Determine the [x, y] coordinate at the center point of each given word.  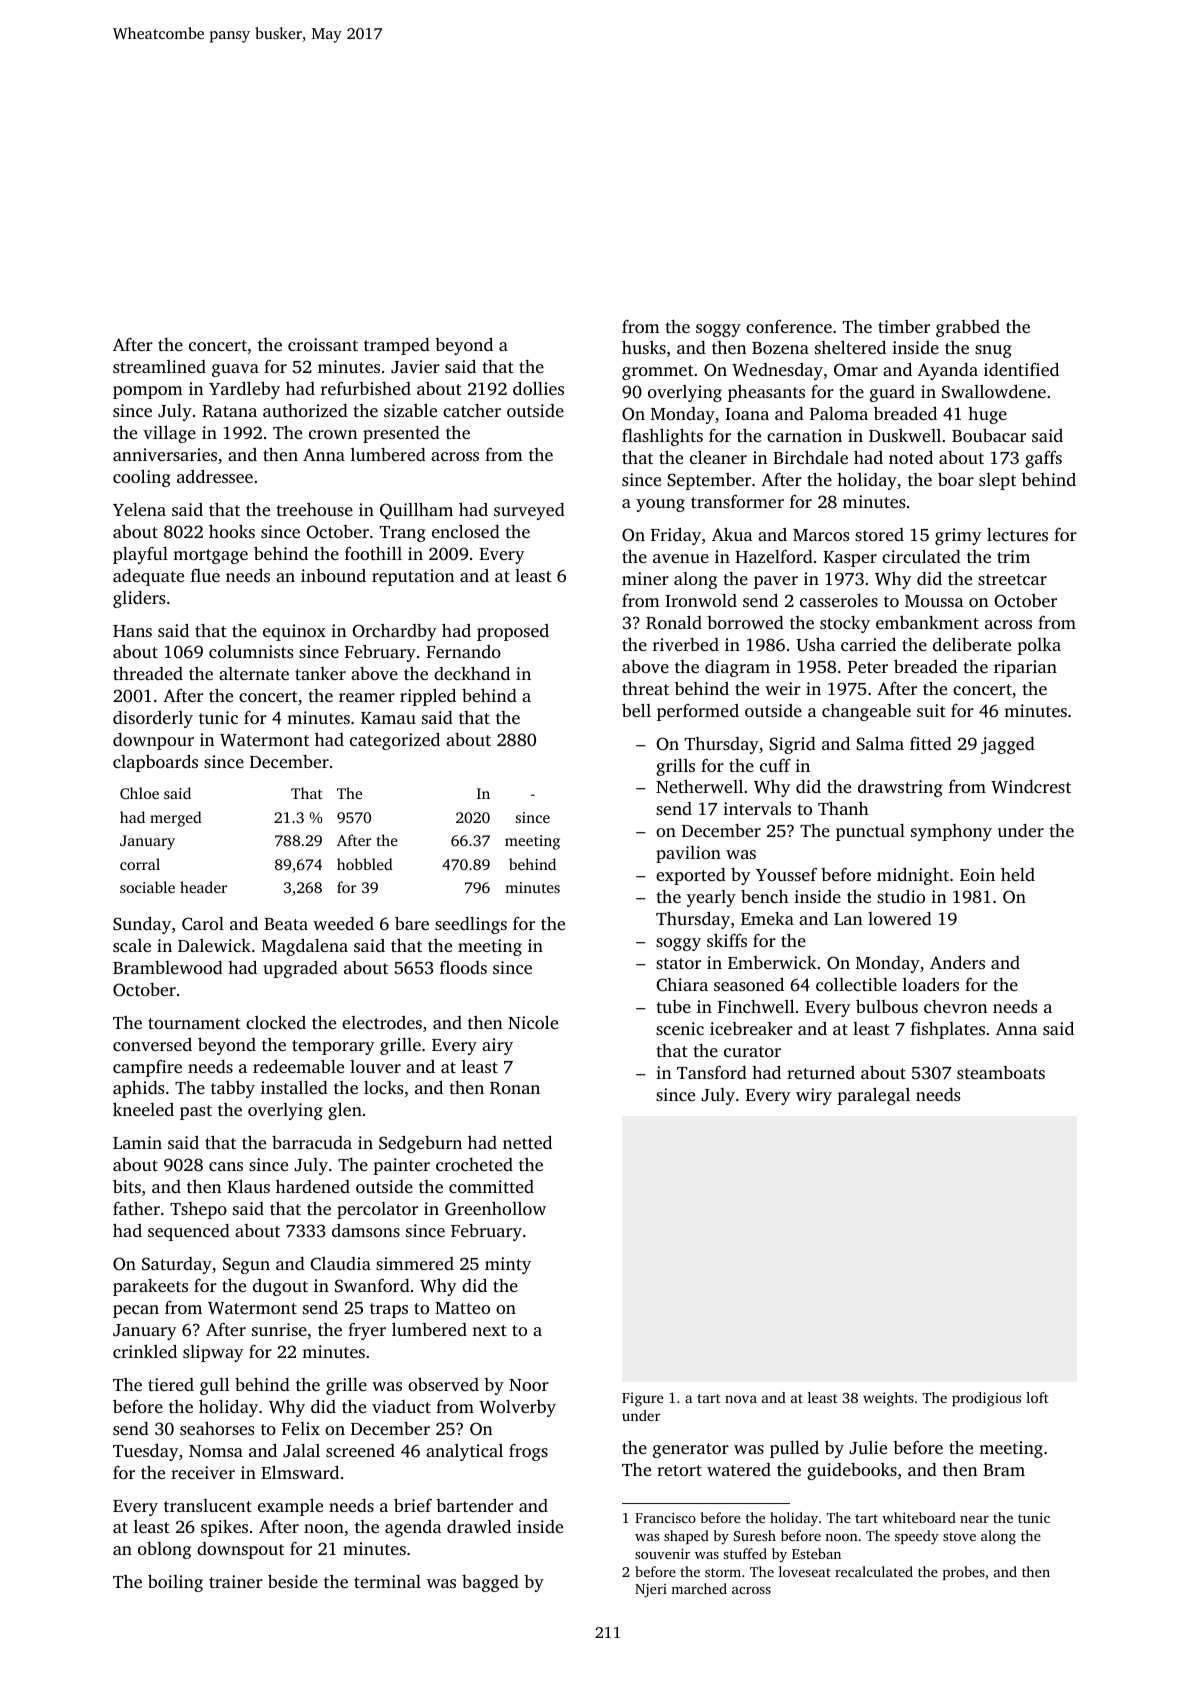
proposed [513, 632]
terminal [387, 1581]
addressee [215, 476]
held [1018, 874]
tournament [194, 1023]
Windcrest [1031, 787]
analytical [464, 1452]
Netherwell [699, 786]
